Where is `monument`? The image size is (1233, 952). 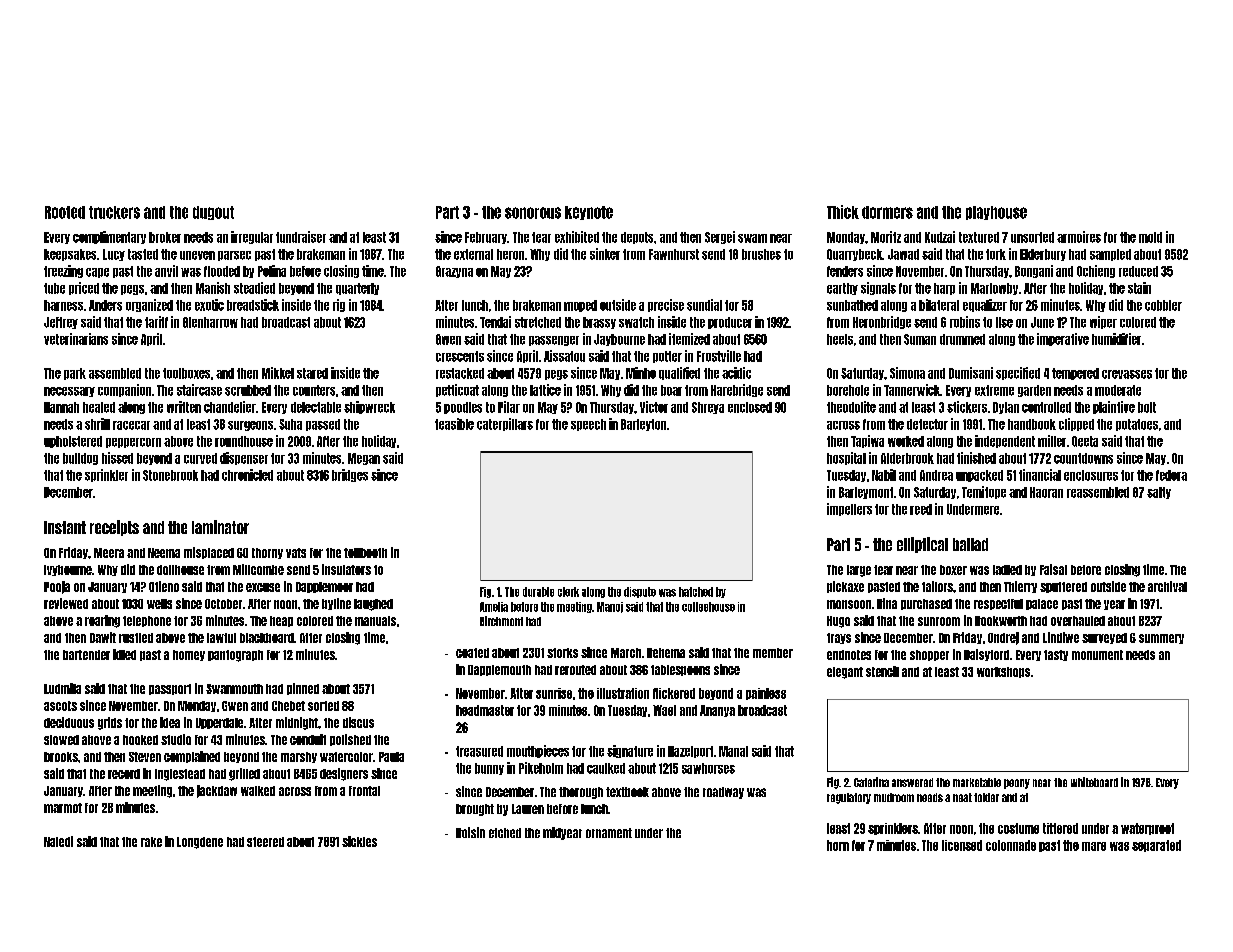 monument is located at coordinates (1097, 655).
